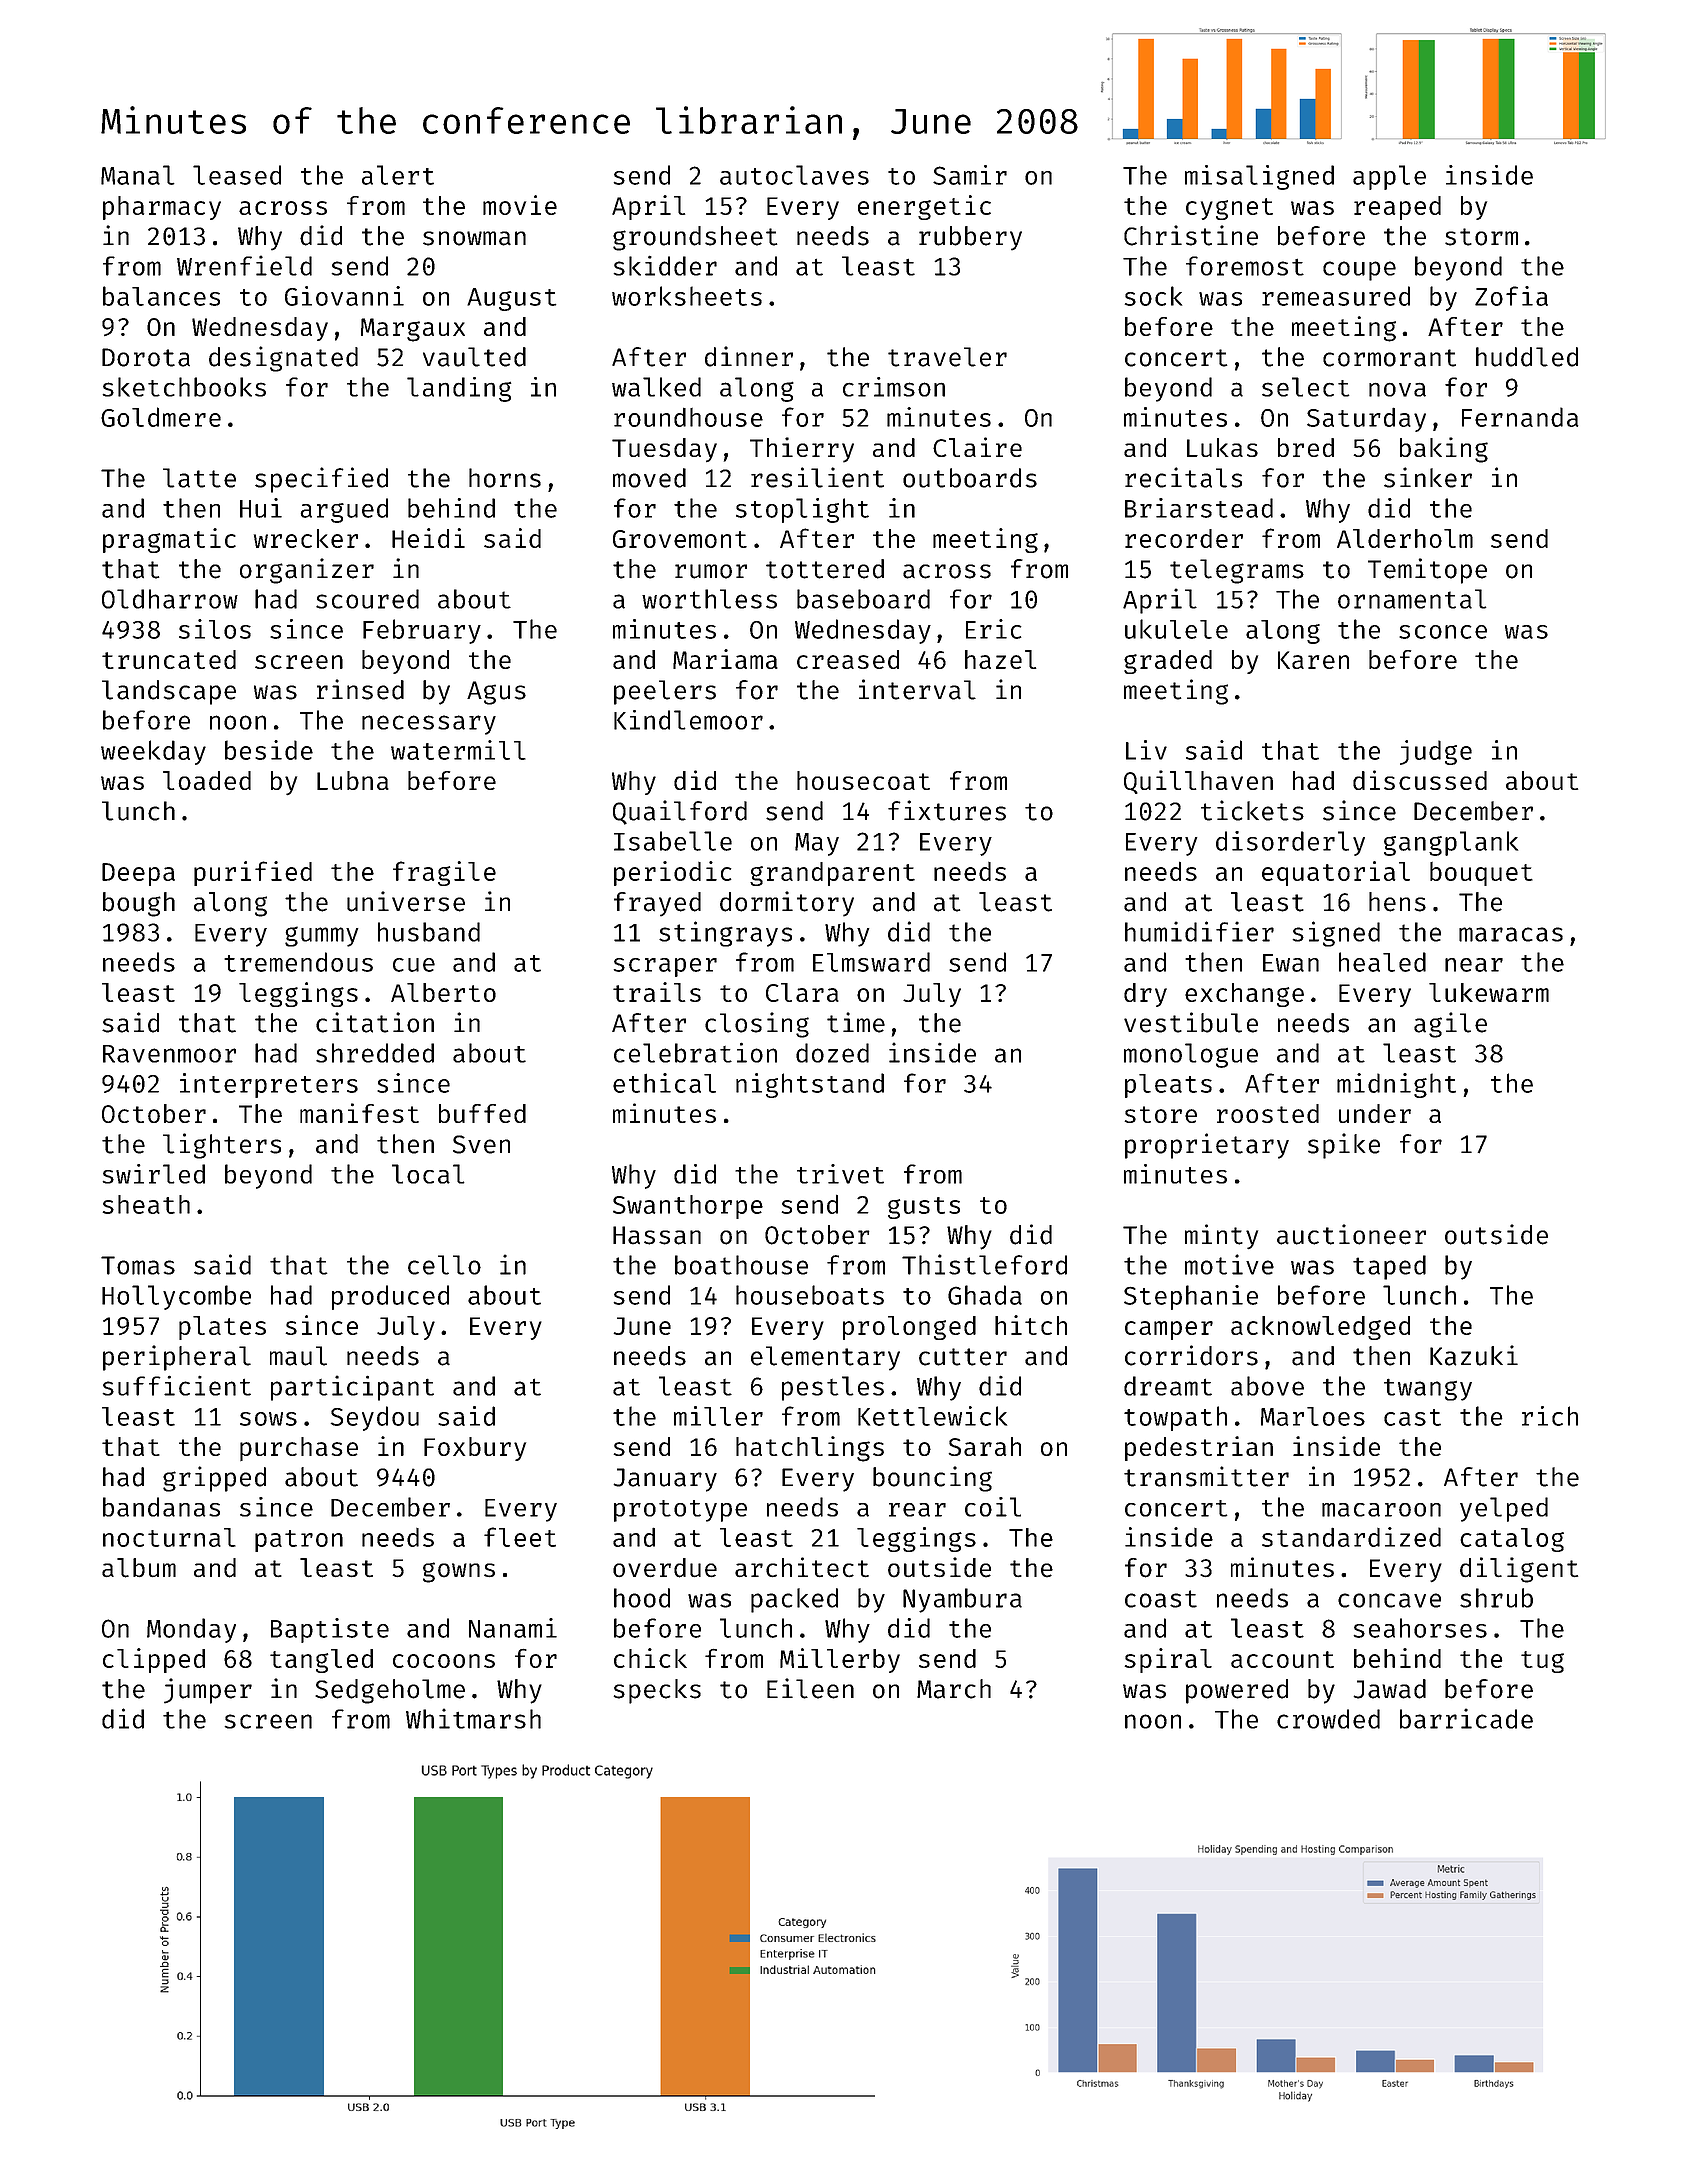  Describe the element at coordinates (138, 175) in the page. I see `Manal` at that location.
